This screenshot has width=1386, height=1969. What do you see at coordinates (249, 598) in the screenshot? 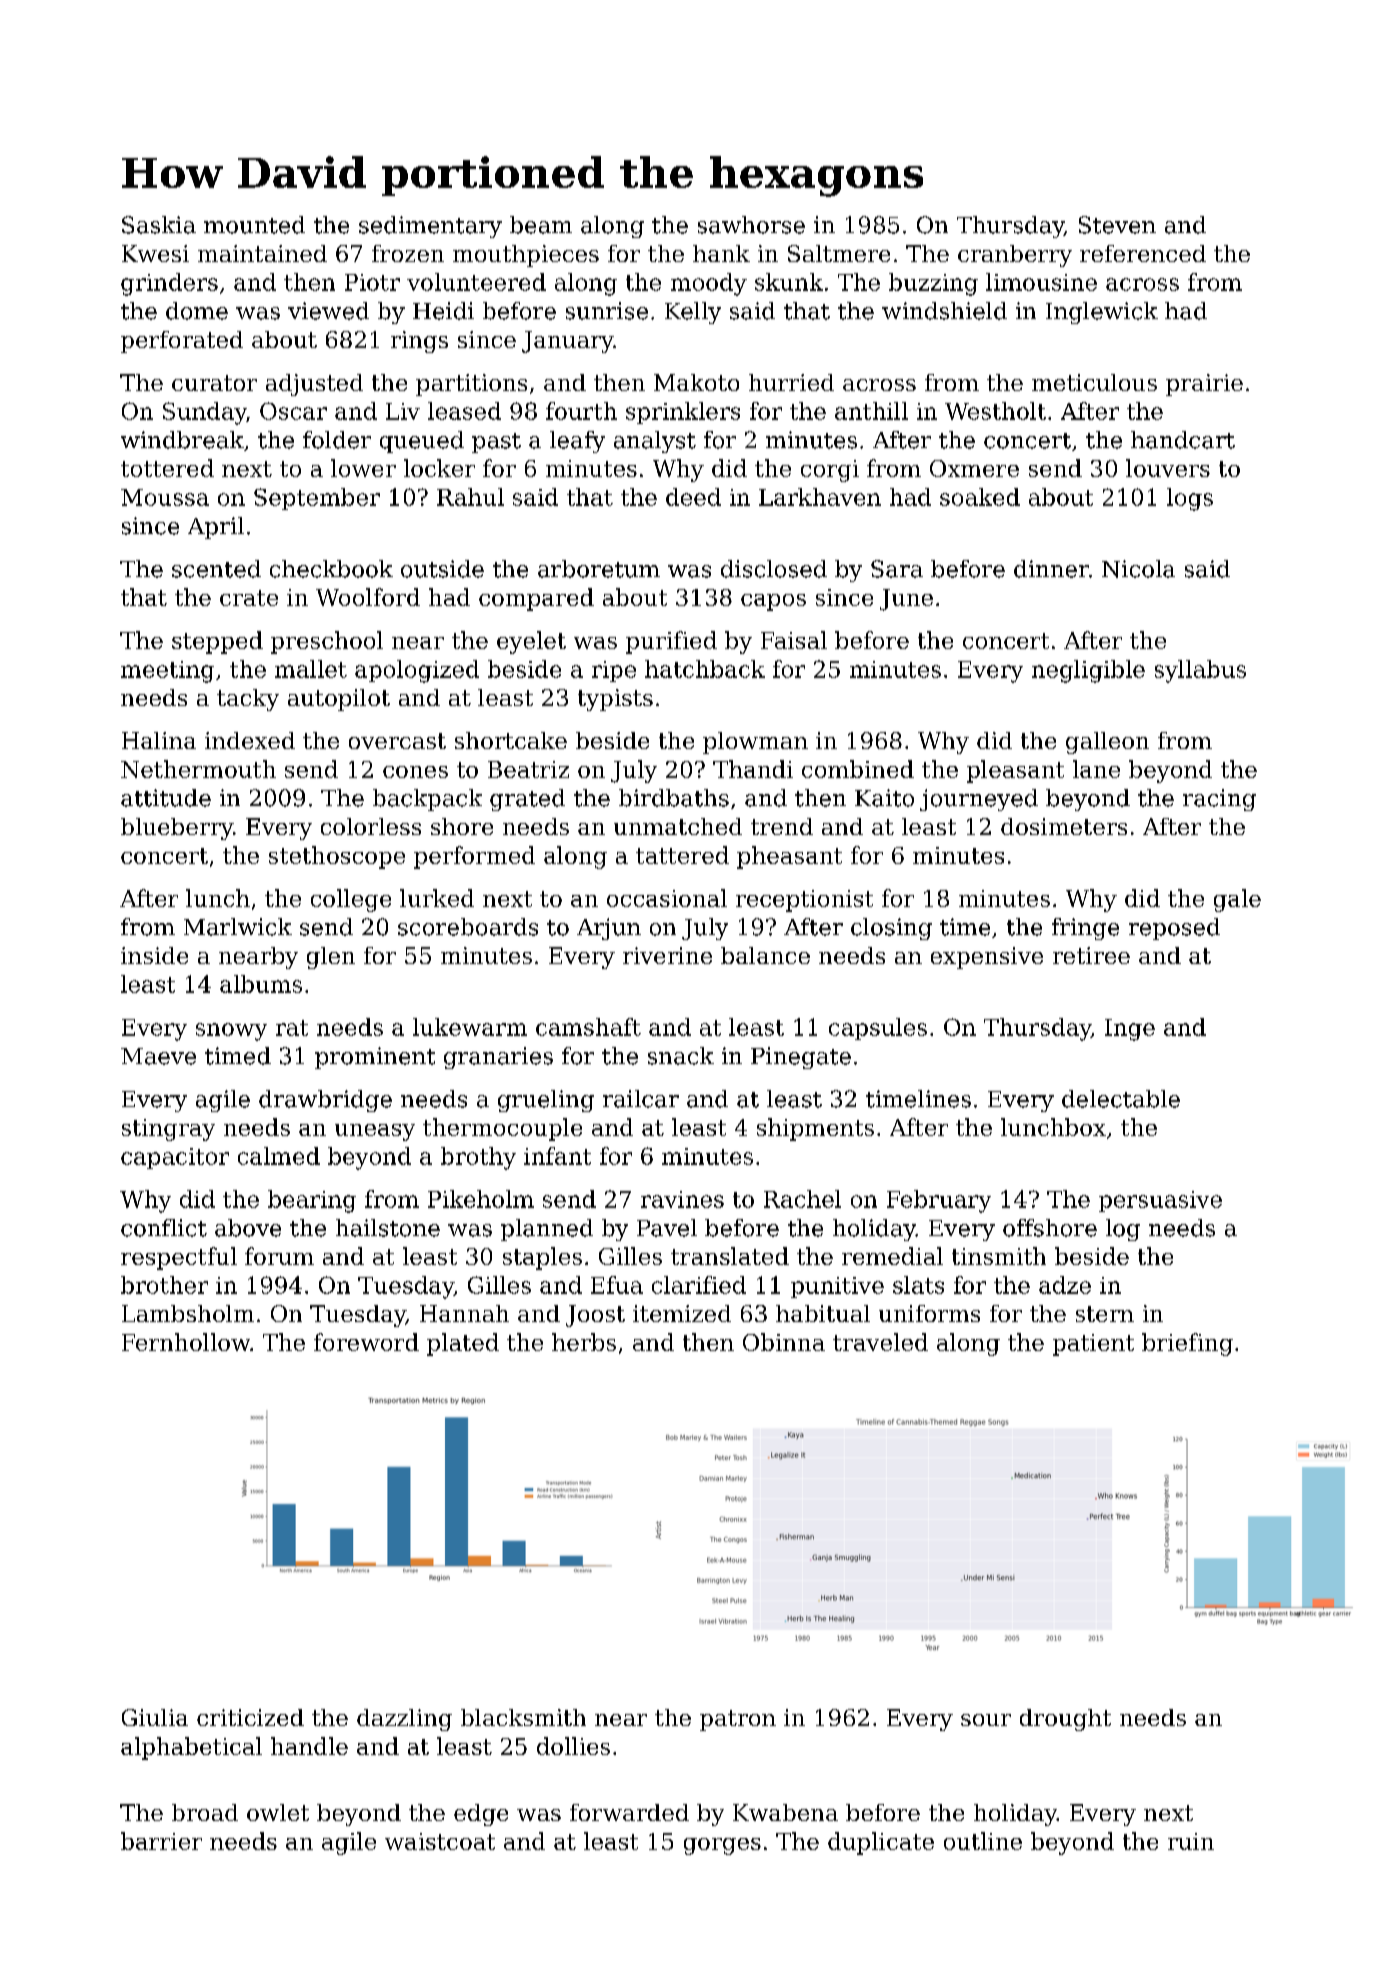
I see `crate` at bounding box center [249, 598].
